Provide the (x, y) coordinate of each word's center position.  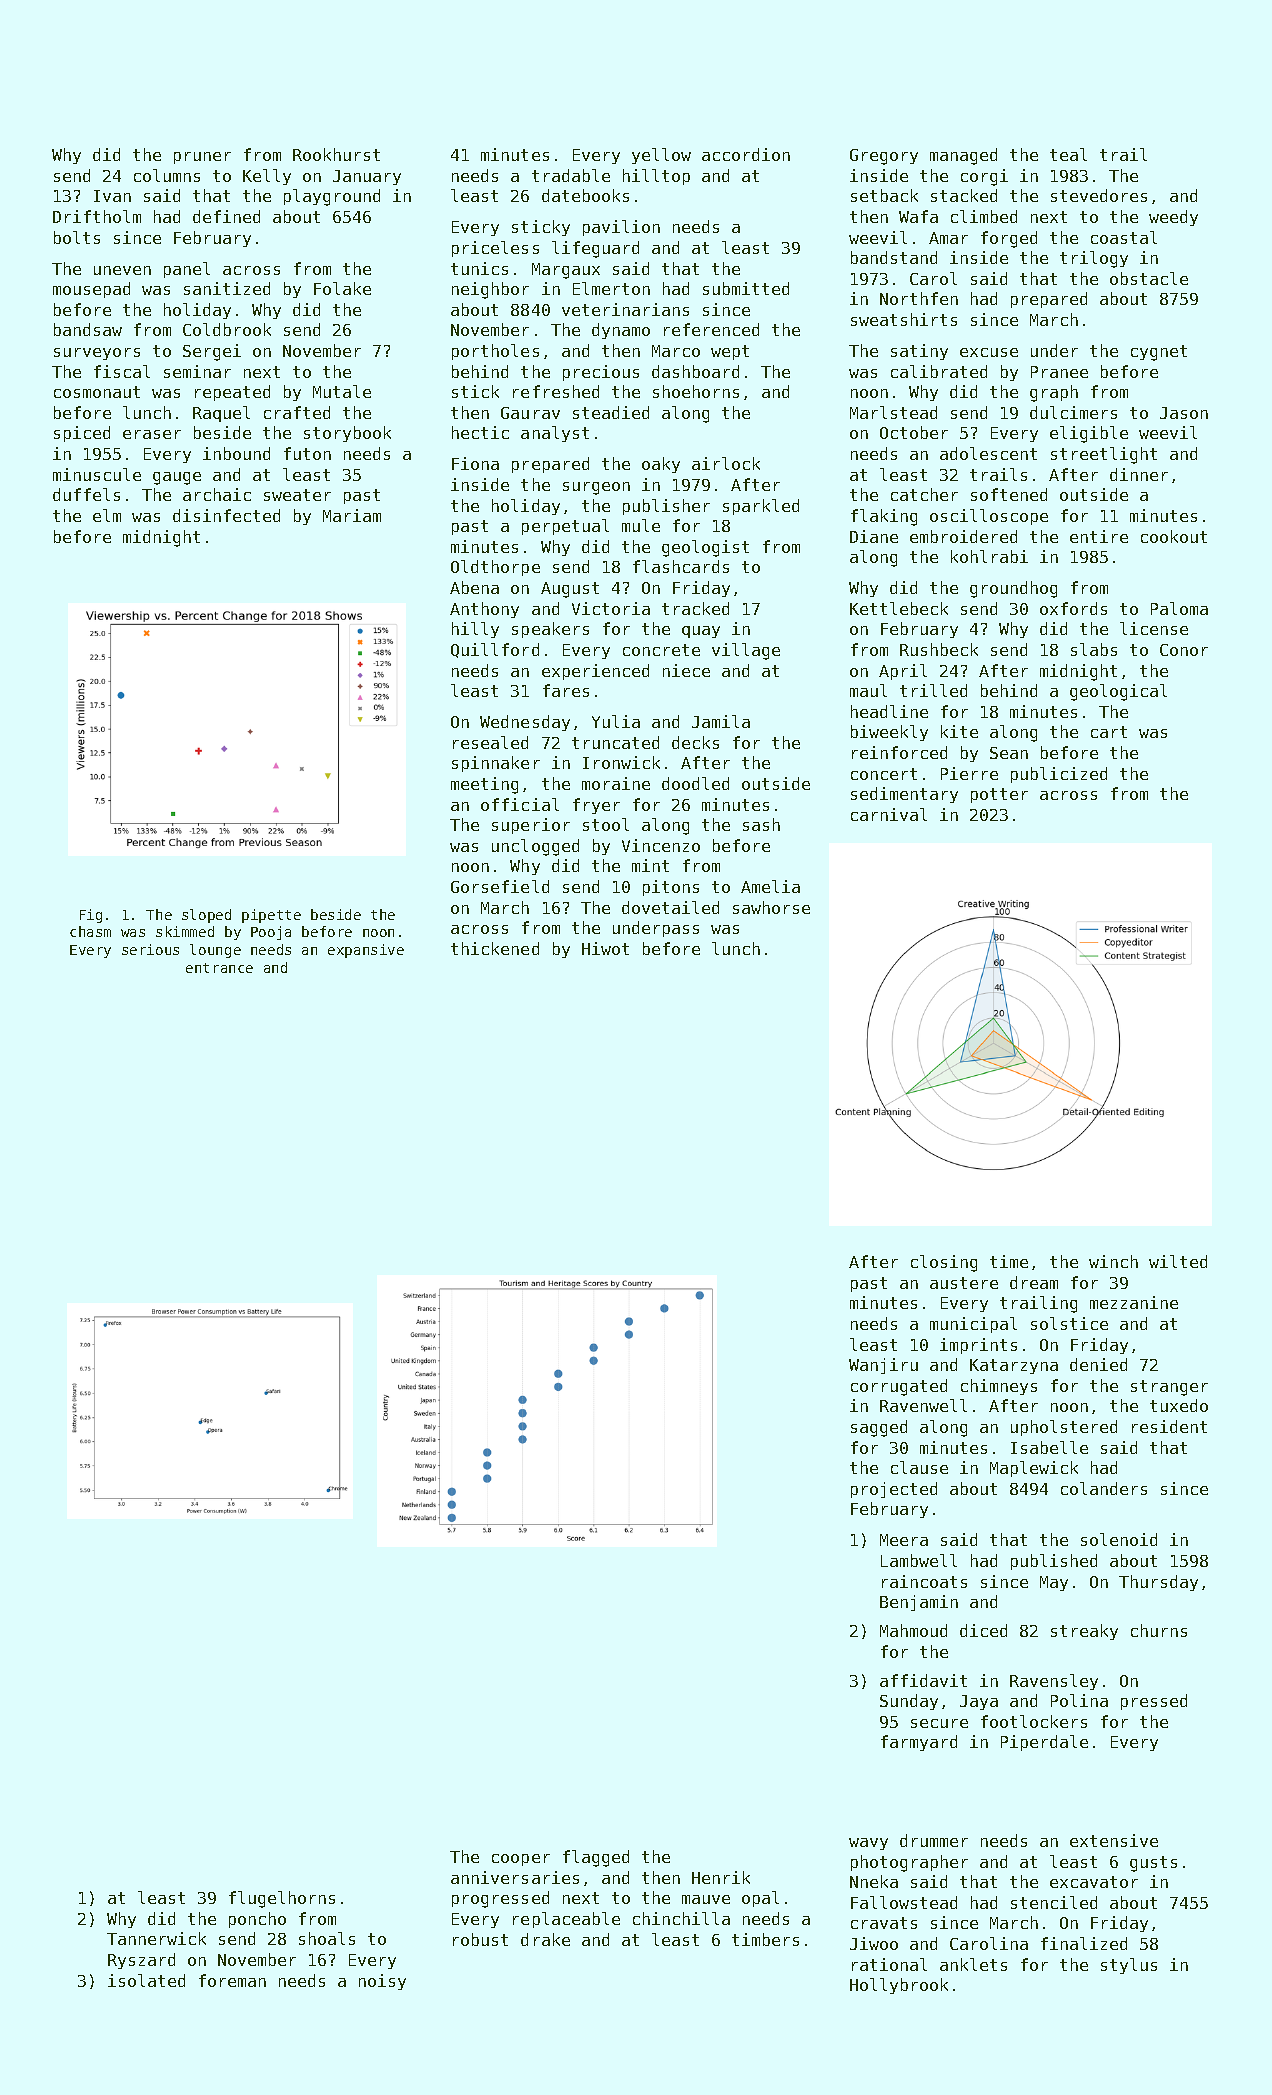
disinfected (226, 515)
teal (1068, 154)
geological (1118, 692)
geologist (705, 548)
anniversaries (515, 1877)
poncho (257, 1920)
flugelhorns (282, 1899)
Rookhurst (336, 154)
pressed (1154, 1702)
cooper (521, 1860)
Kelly (267, 177)
